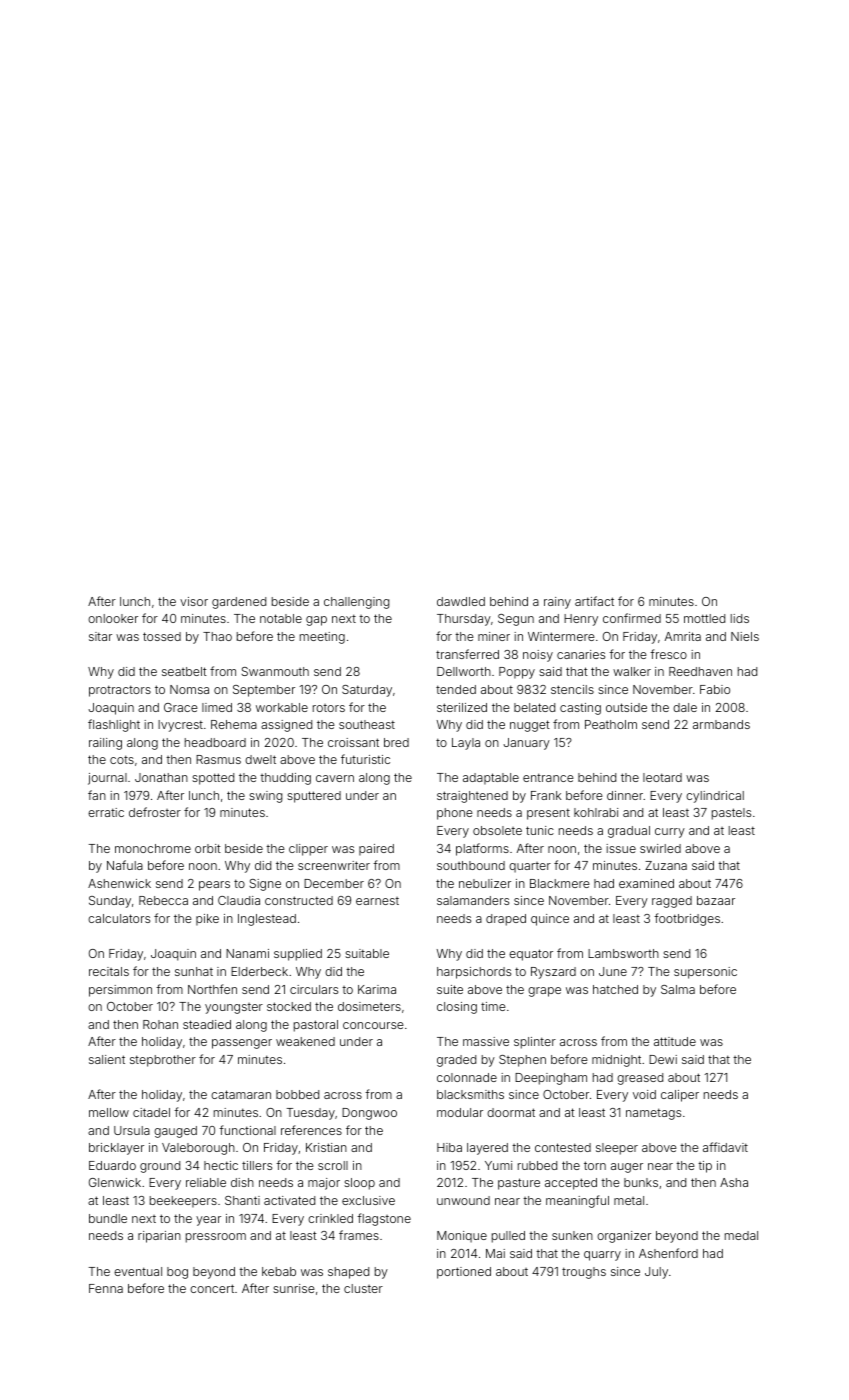 This document has height=1400, width=849. Describe the element at coordinates (522, 1061) in the document. I see `Stephen` at that location.
